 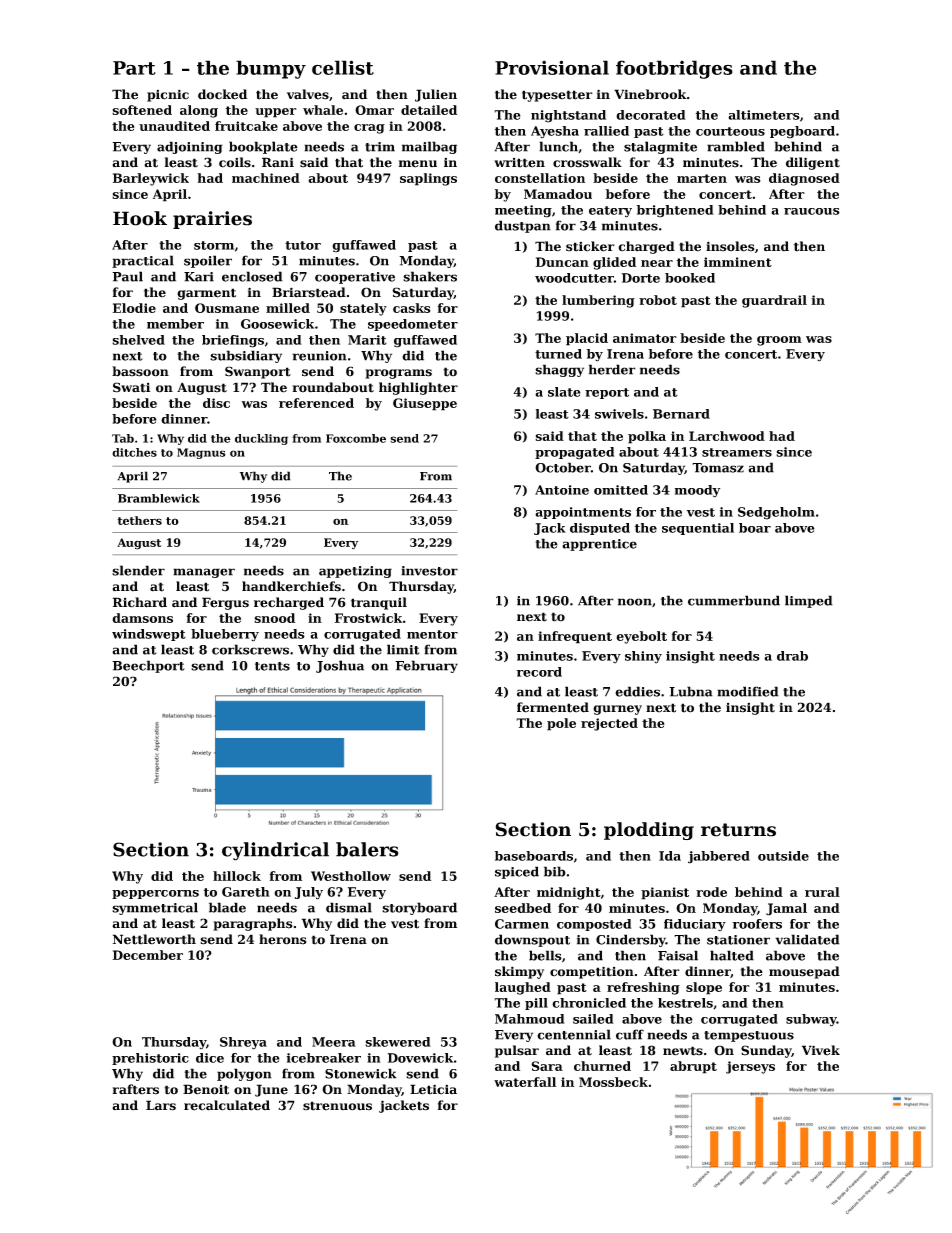 What do you see at coordinates (436, 95) in the document?
I see `Julien` at bounding box center [436, 95].
